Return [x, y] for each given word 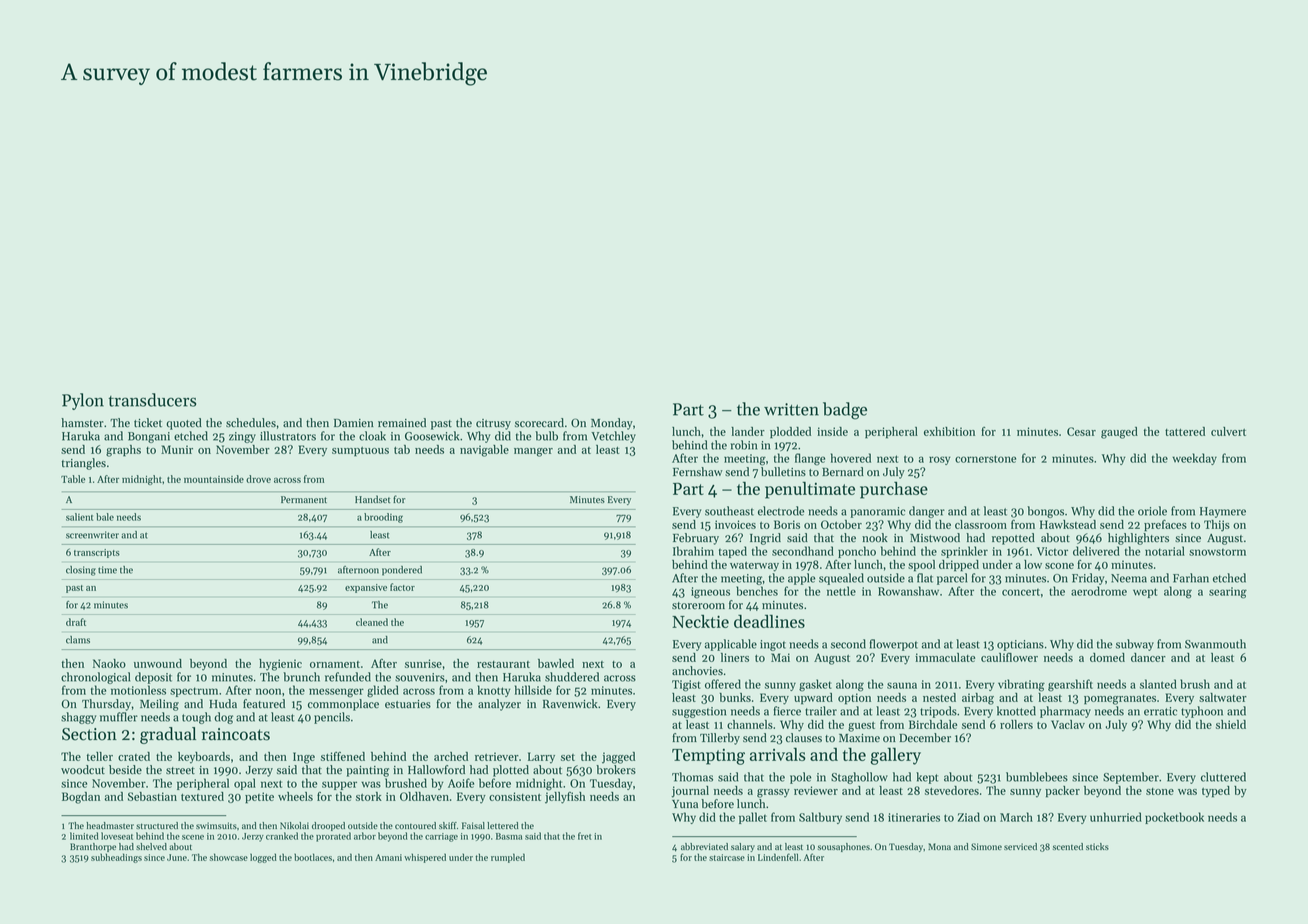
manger [533, 452]
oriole [1152, 511]
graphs [123, 451]
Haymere [1223, 512]
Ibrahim [693, 551]
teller [100, 756]
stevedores [952, 790]
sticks [1097, 846]
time [107, 570]
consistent [515, 796]
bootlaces [313, 857]
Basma [509, 836]
